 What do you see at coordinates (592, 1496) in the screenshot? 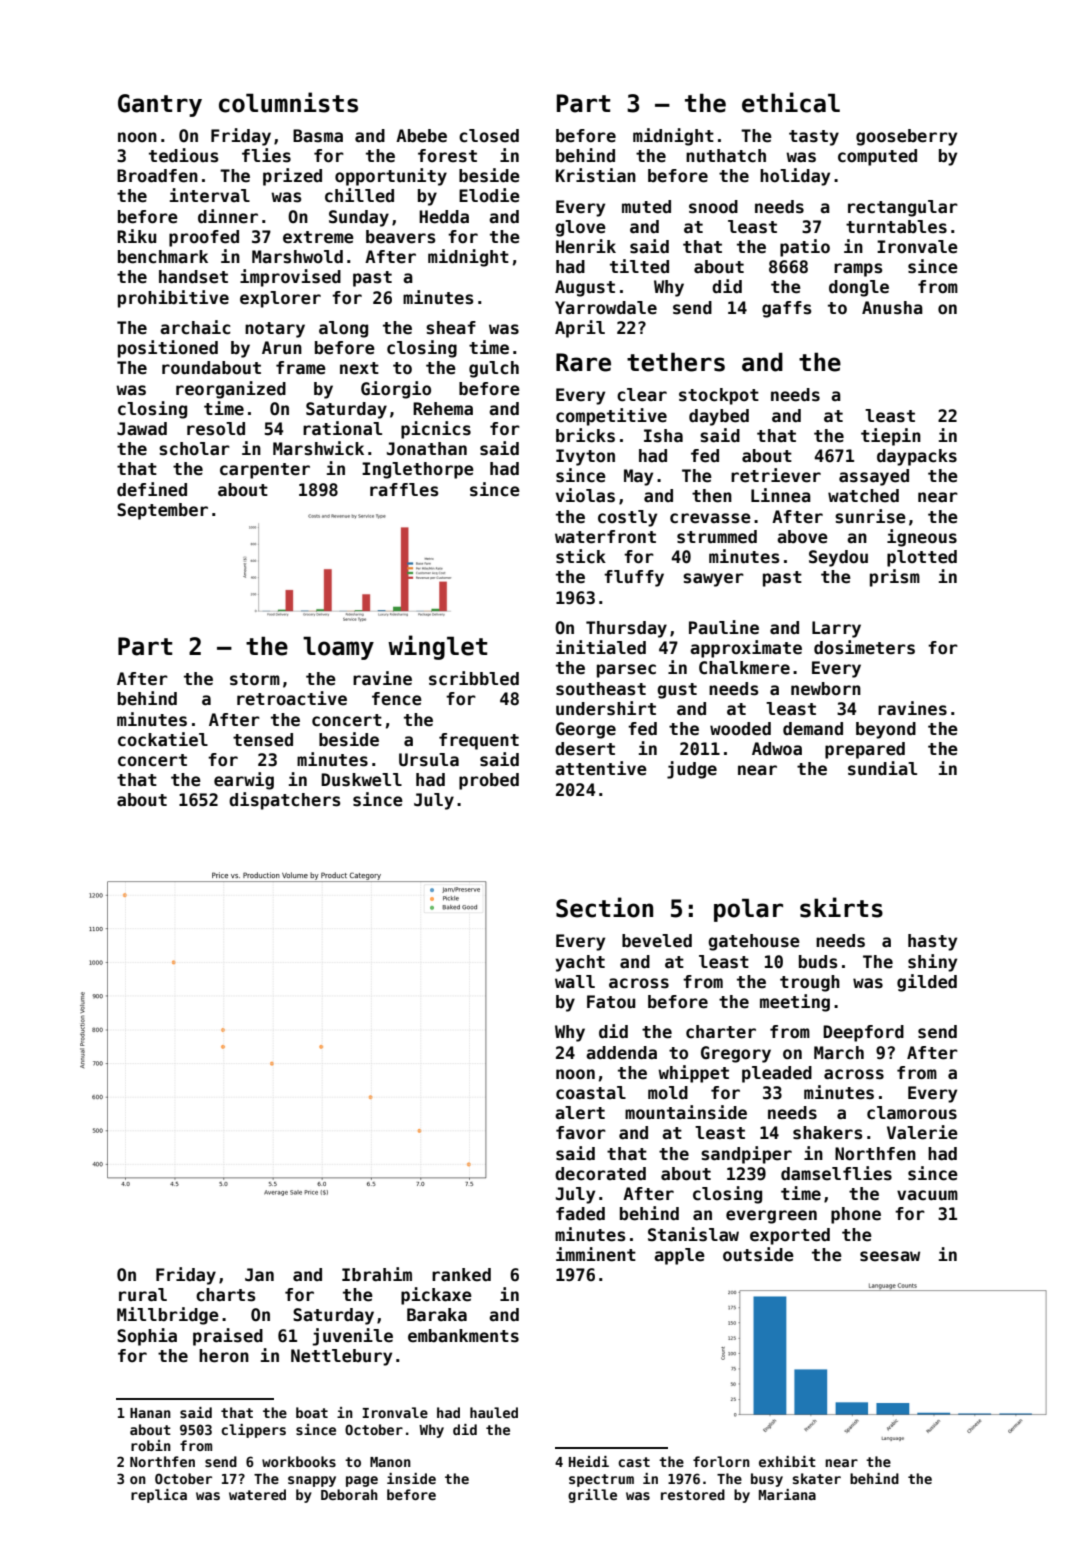
I see `grille` at bounding box center [592, 1496].
